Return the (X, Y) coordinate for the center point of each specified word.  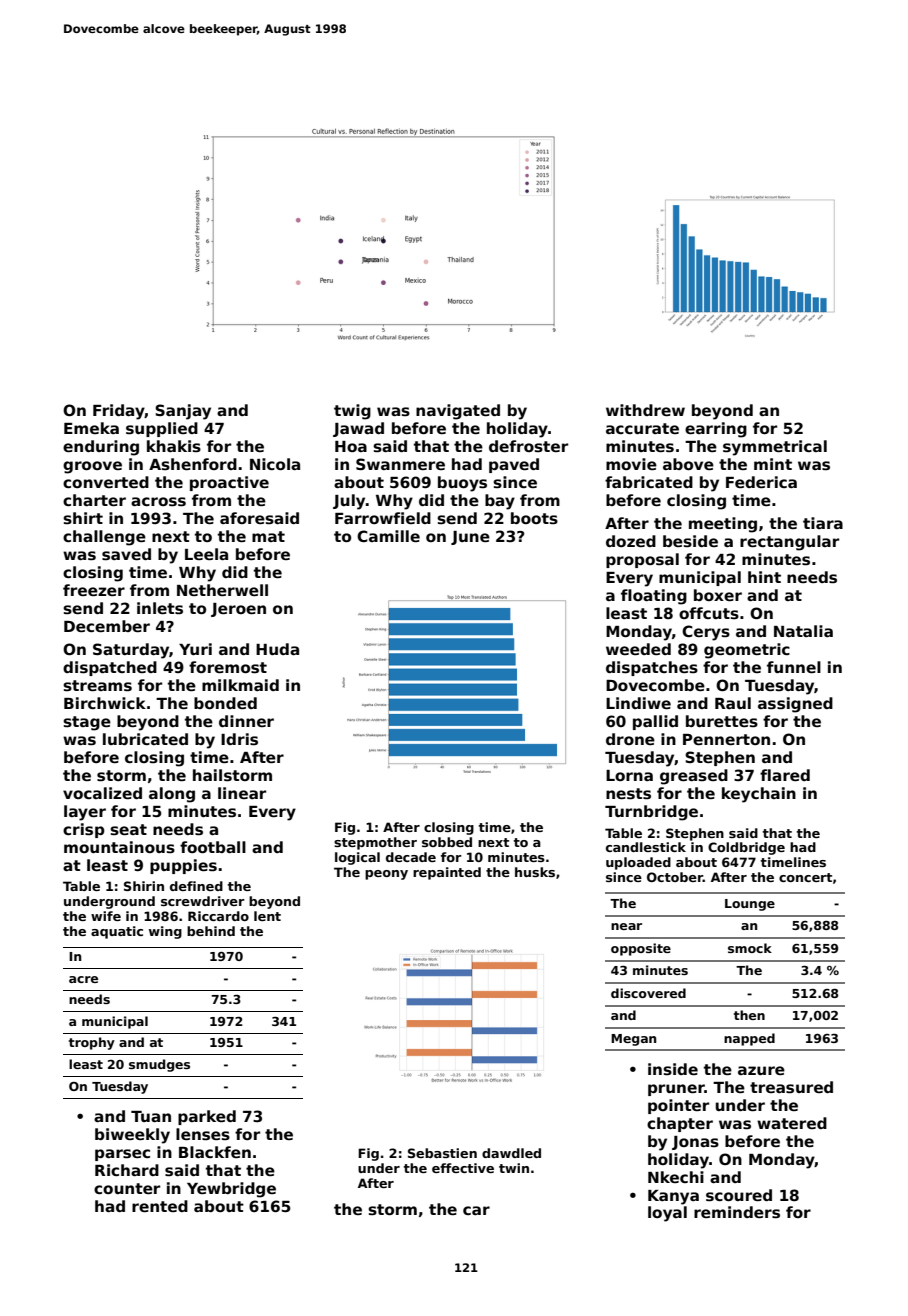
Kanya (673, 1197)
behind (211, 931)
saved (126, 554)
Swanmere (400, 464)
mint (773, 464)
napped (749, 1039)
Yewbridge (231, 1190)
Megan (633, 1040)
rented (160, 1206)
